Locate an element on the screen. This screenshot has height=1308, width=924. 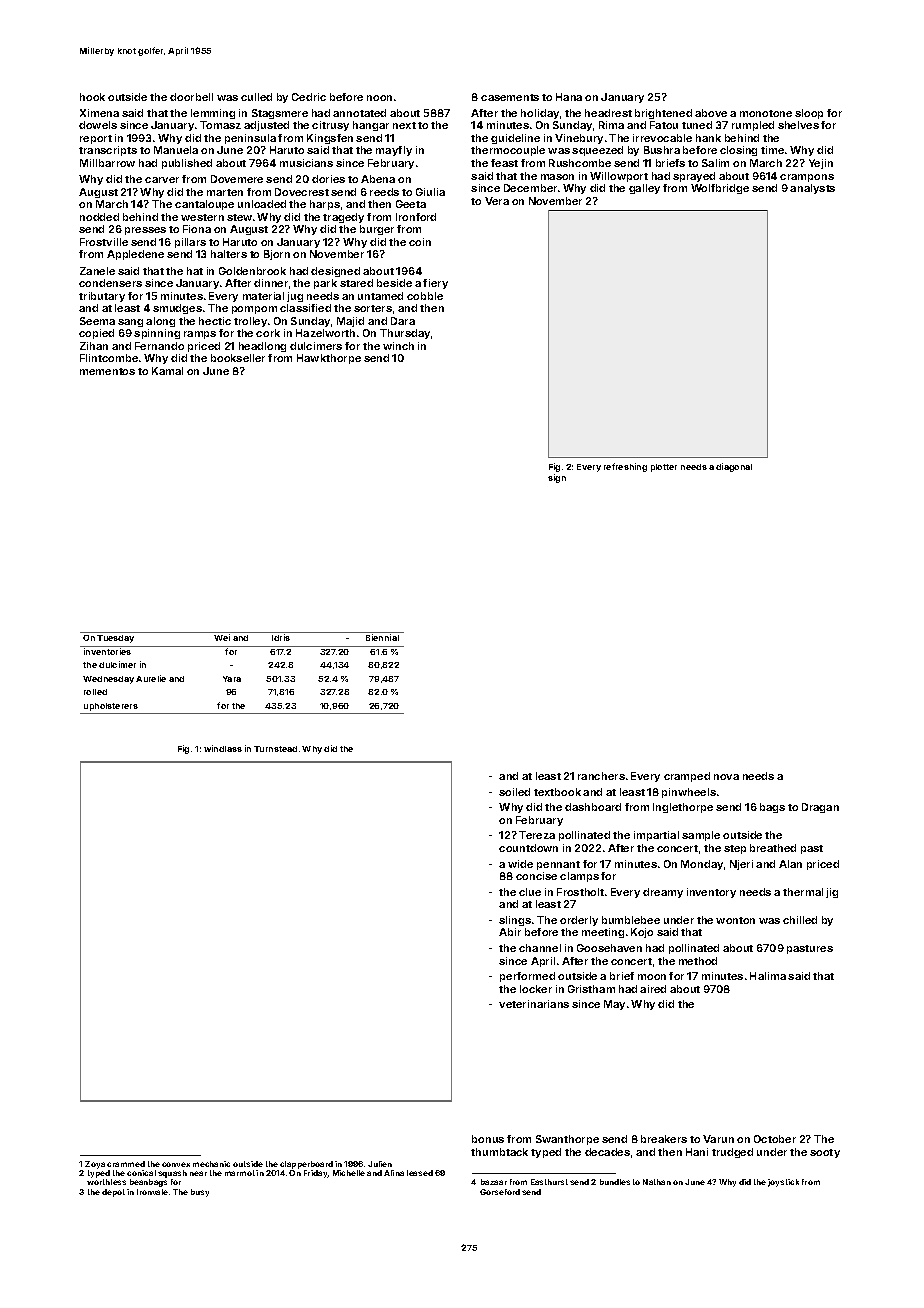
casements is located at coordinates (510, 97).
